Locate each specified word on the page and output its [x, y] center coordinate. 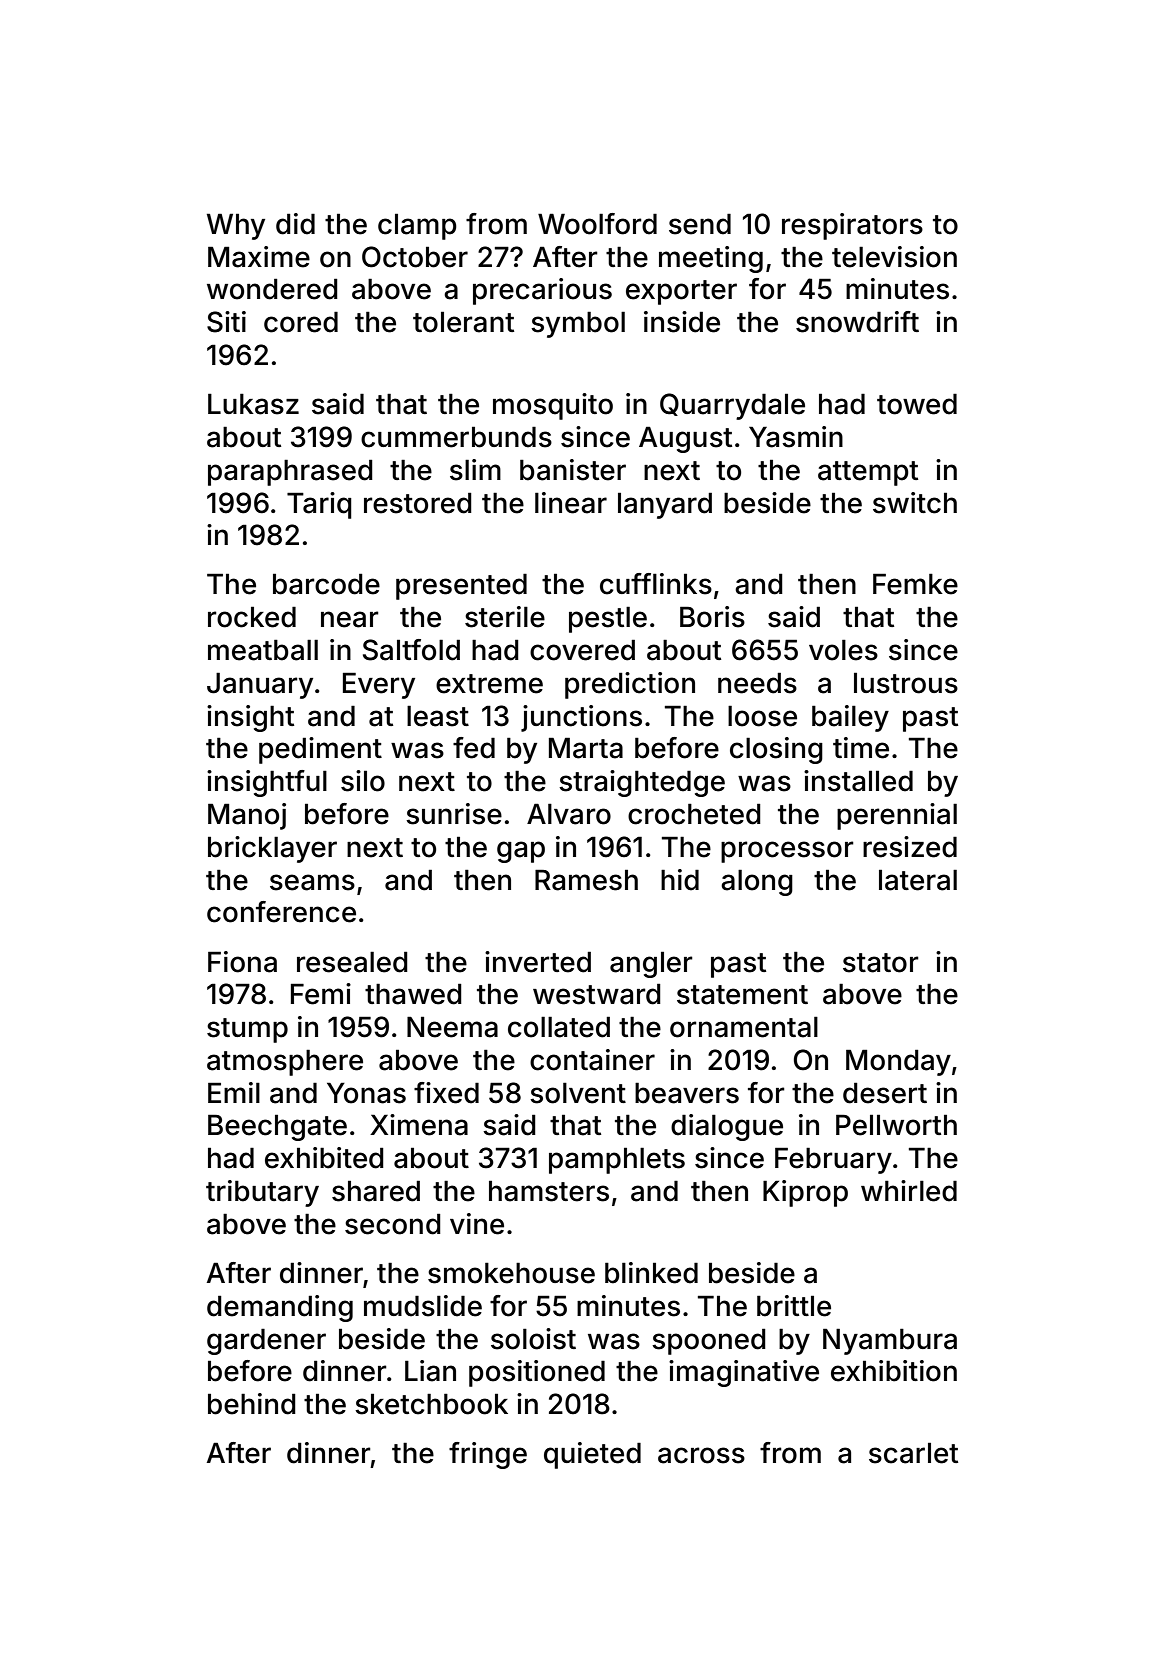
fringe [488, 1455]
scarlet [913, 1453]
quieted [592, 1455]
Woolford [597, 224]
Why [236, 226]
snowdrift [857, 322]
